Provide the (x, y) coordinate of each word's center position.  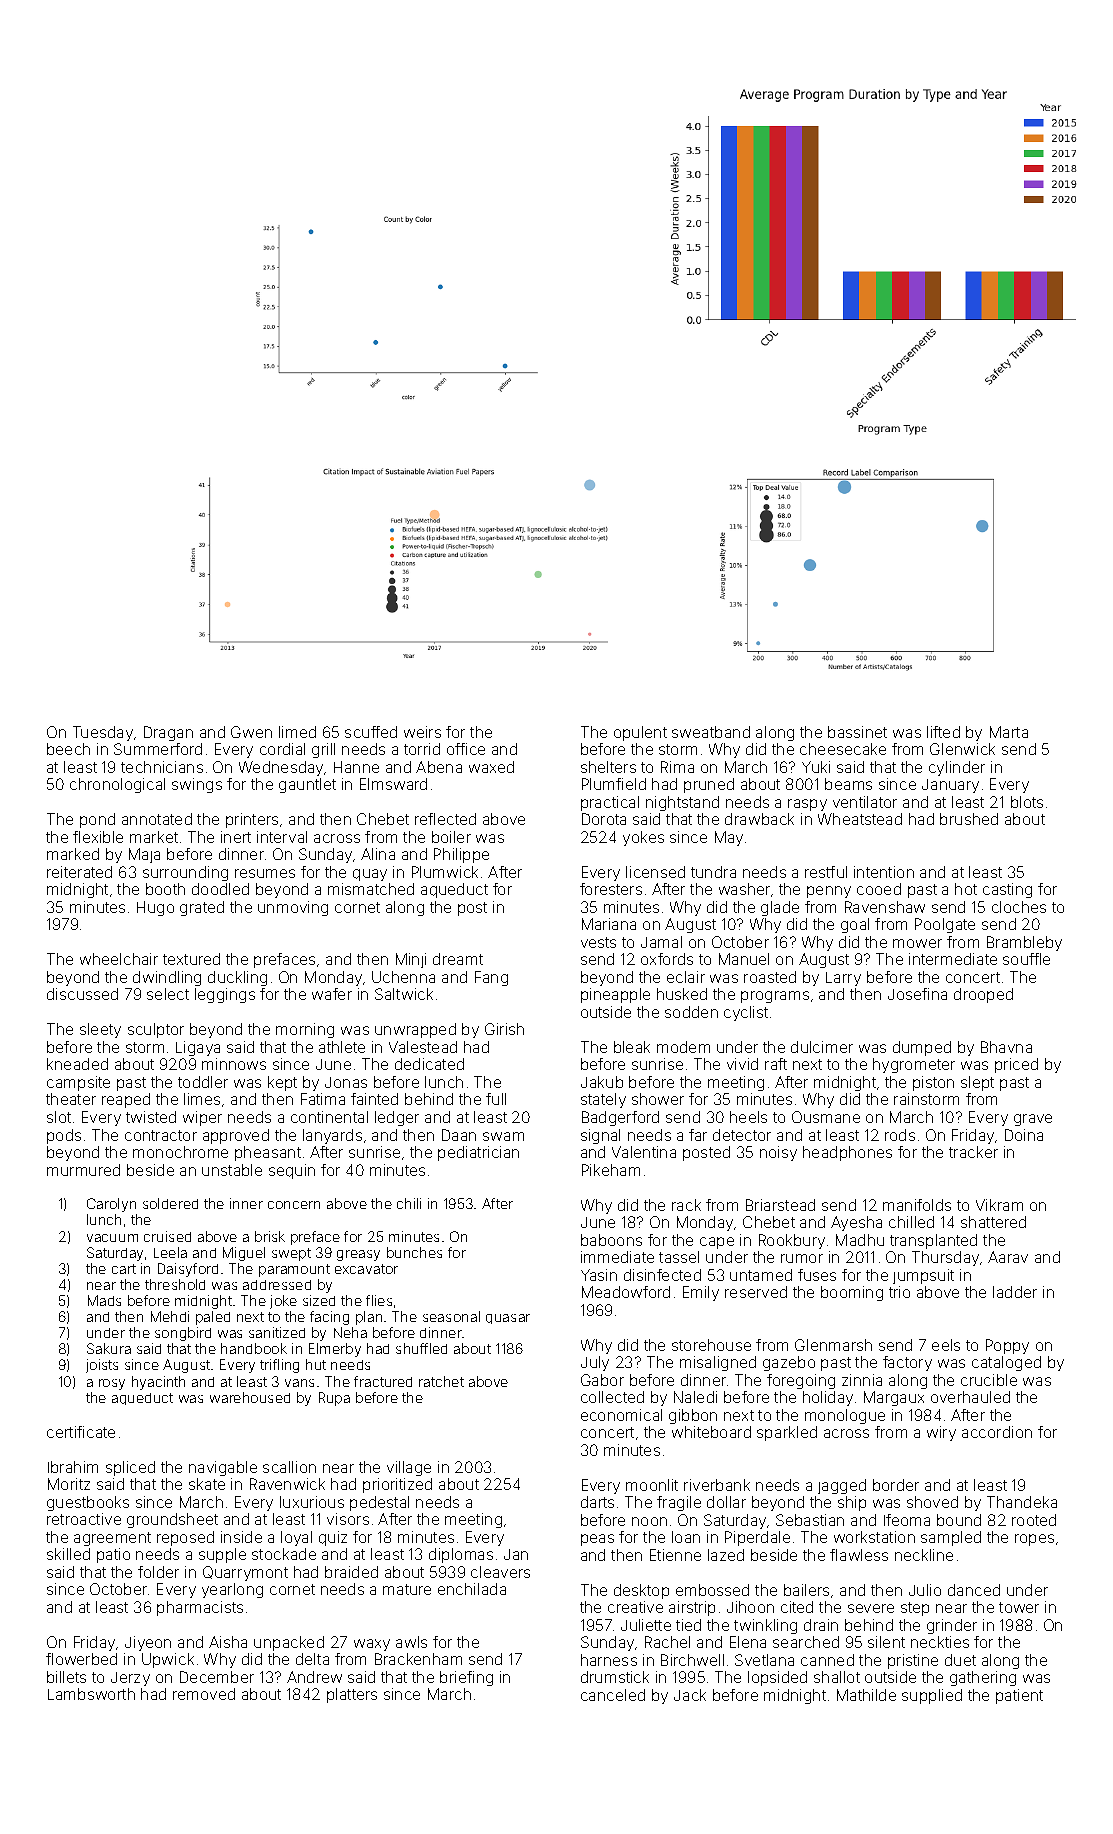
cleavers (500, 1572)
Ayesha (856, 1223)
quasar (508, 1319)
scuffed (371, 732)
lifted (943, 732)
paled (213, 1318)
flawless (859, 1555)
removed (204, 1694)
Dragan (168, 733)
